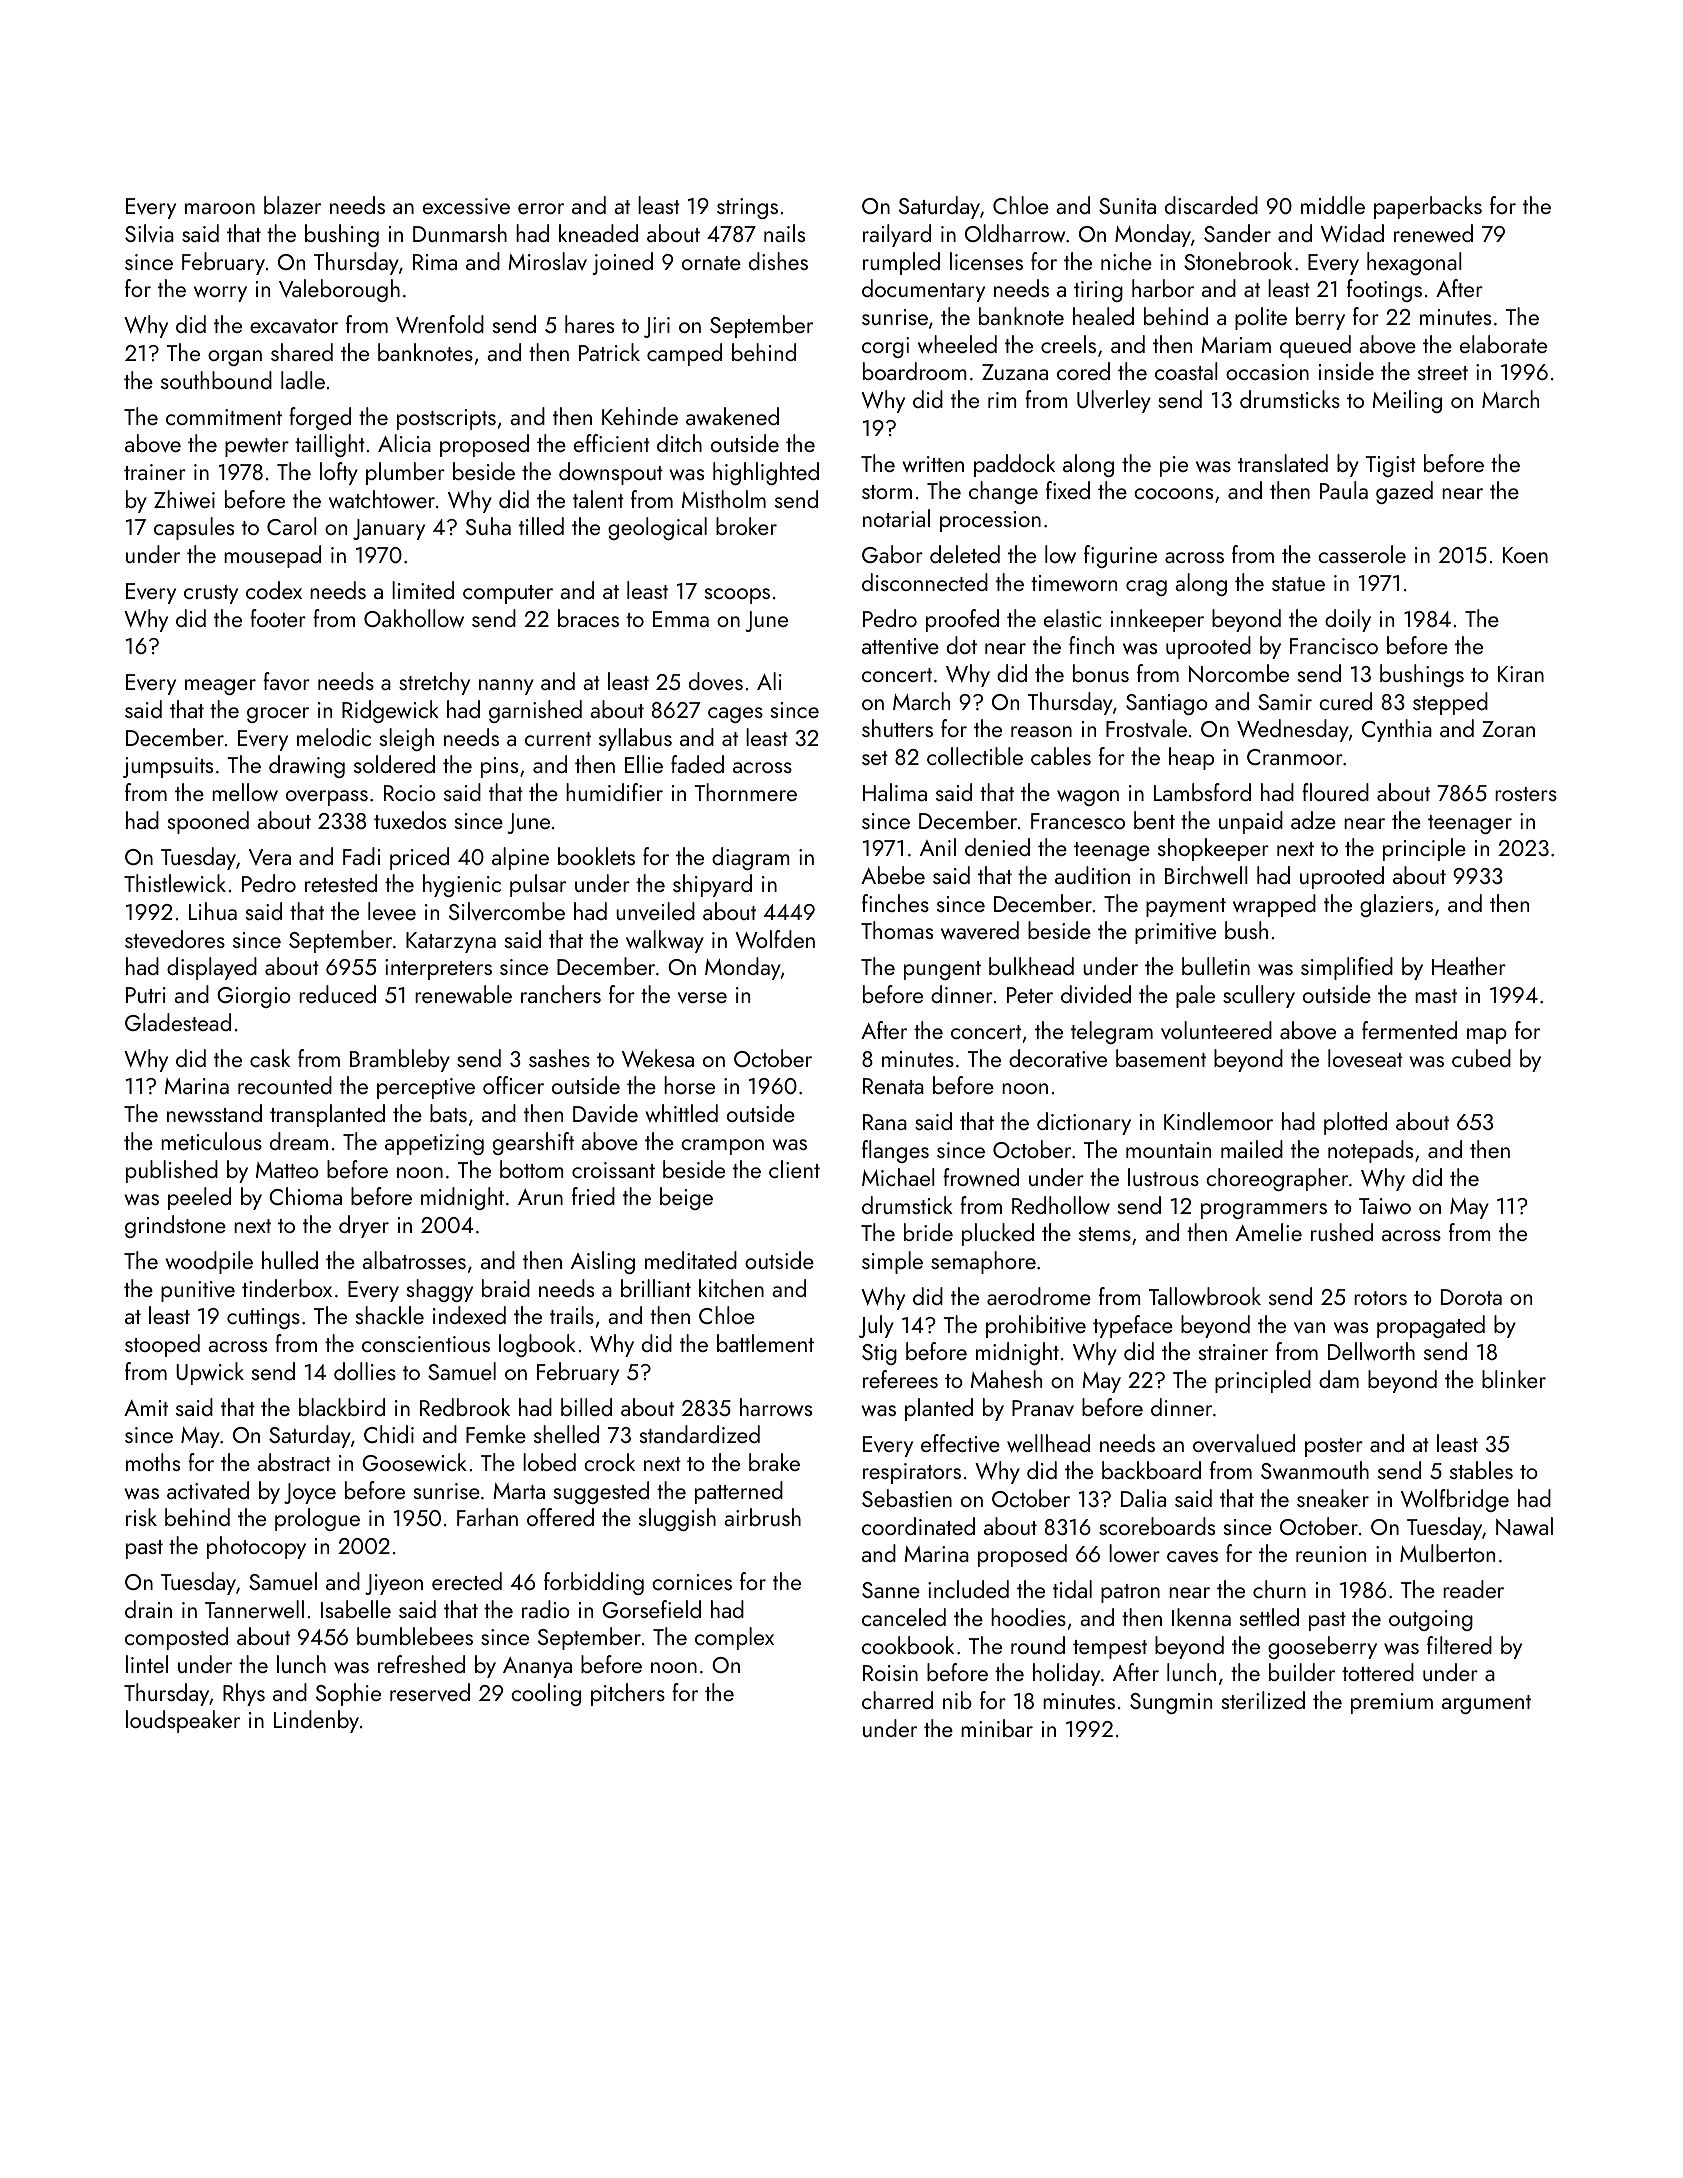 Image resolution: width=1683 pixels, height=2178 pixels. I want to click on spooned, so click(208, 822).
